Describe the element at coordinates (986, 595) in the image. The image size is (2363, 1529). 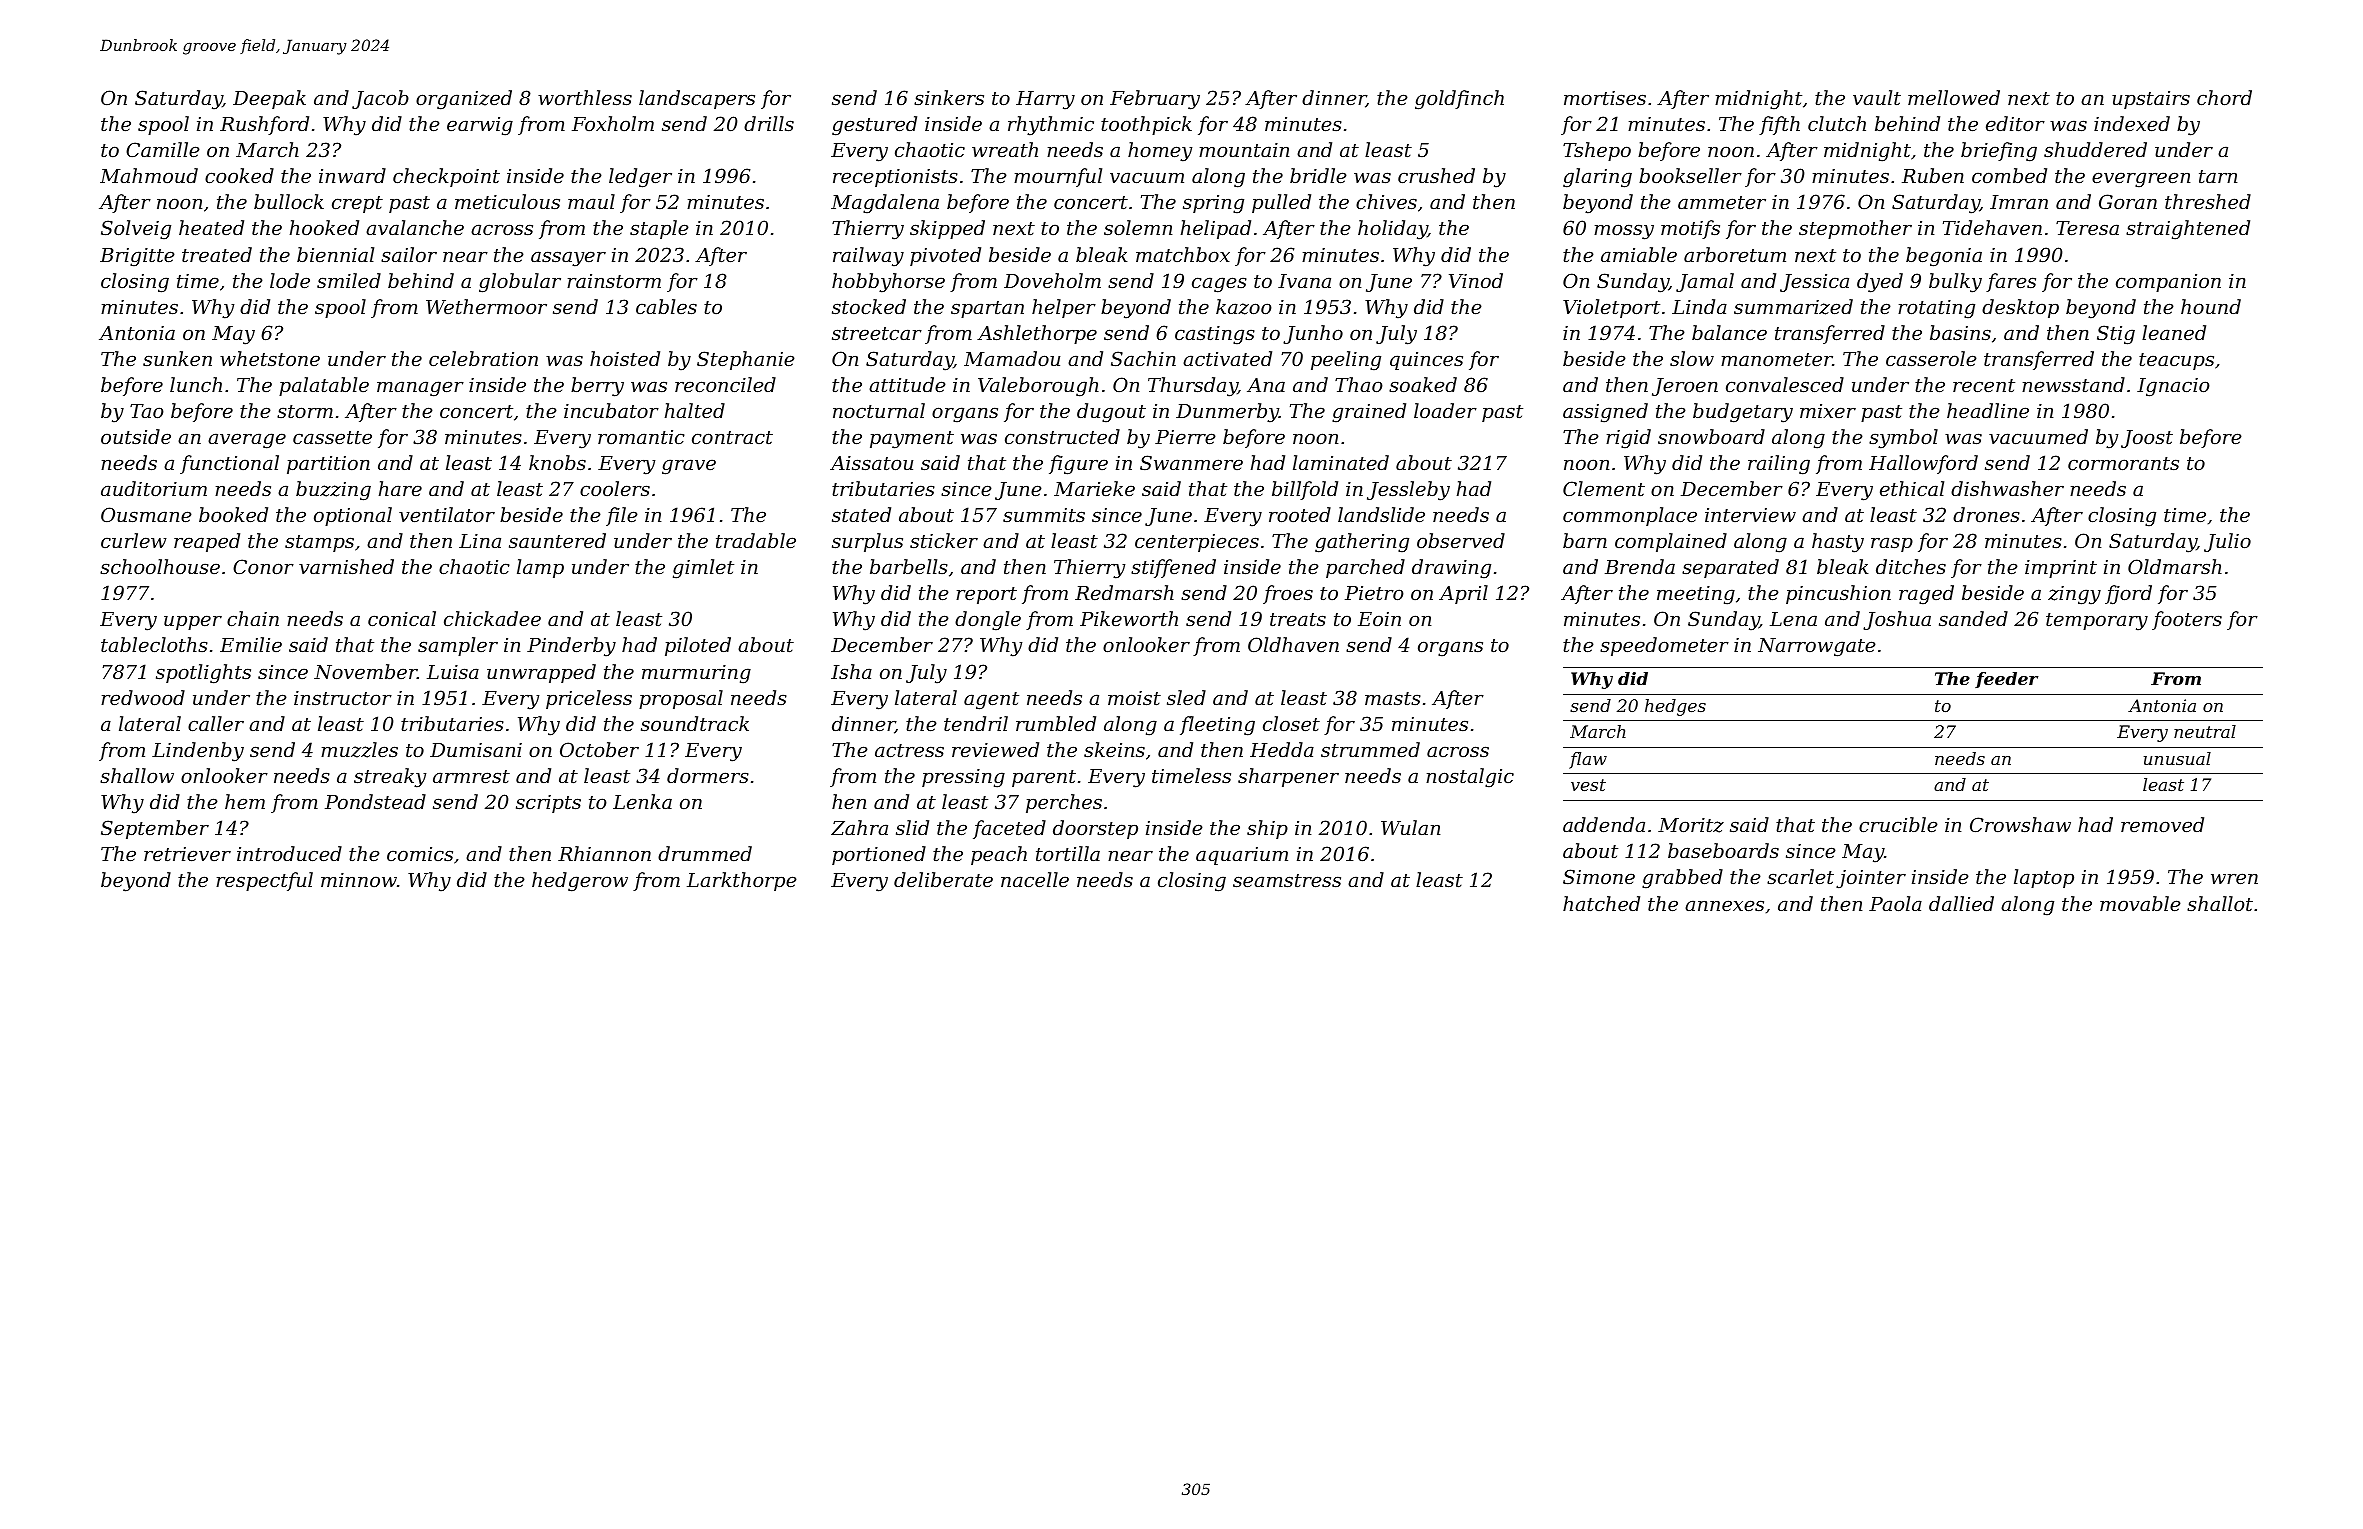
I see `report` at that location.
